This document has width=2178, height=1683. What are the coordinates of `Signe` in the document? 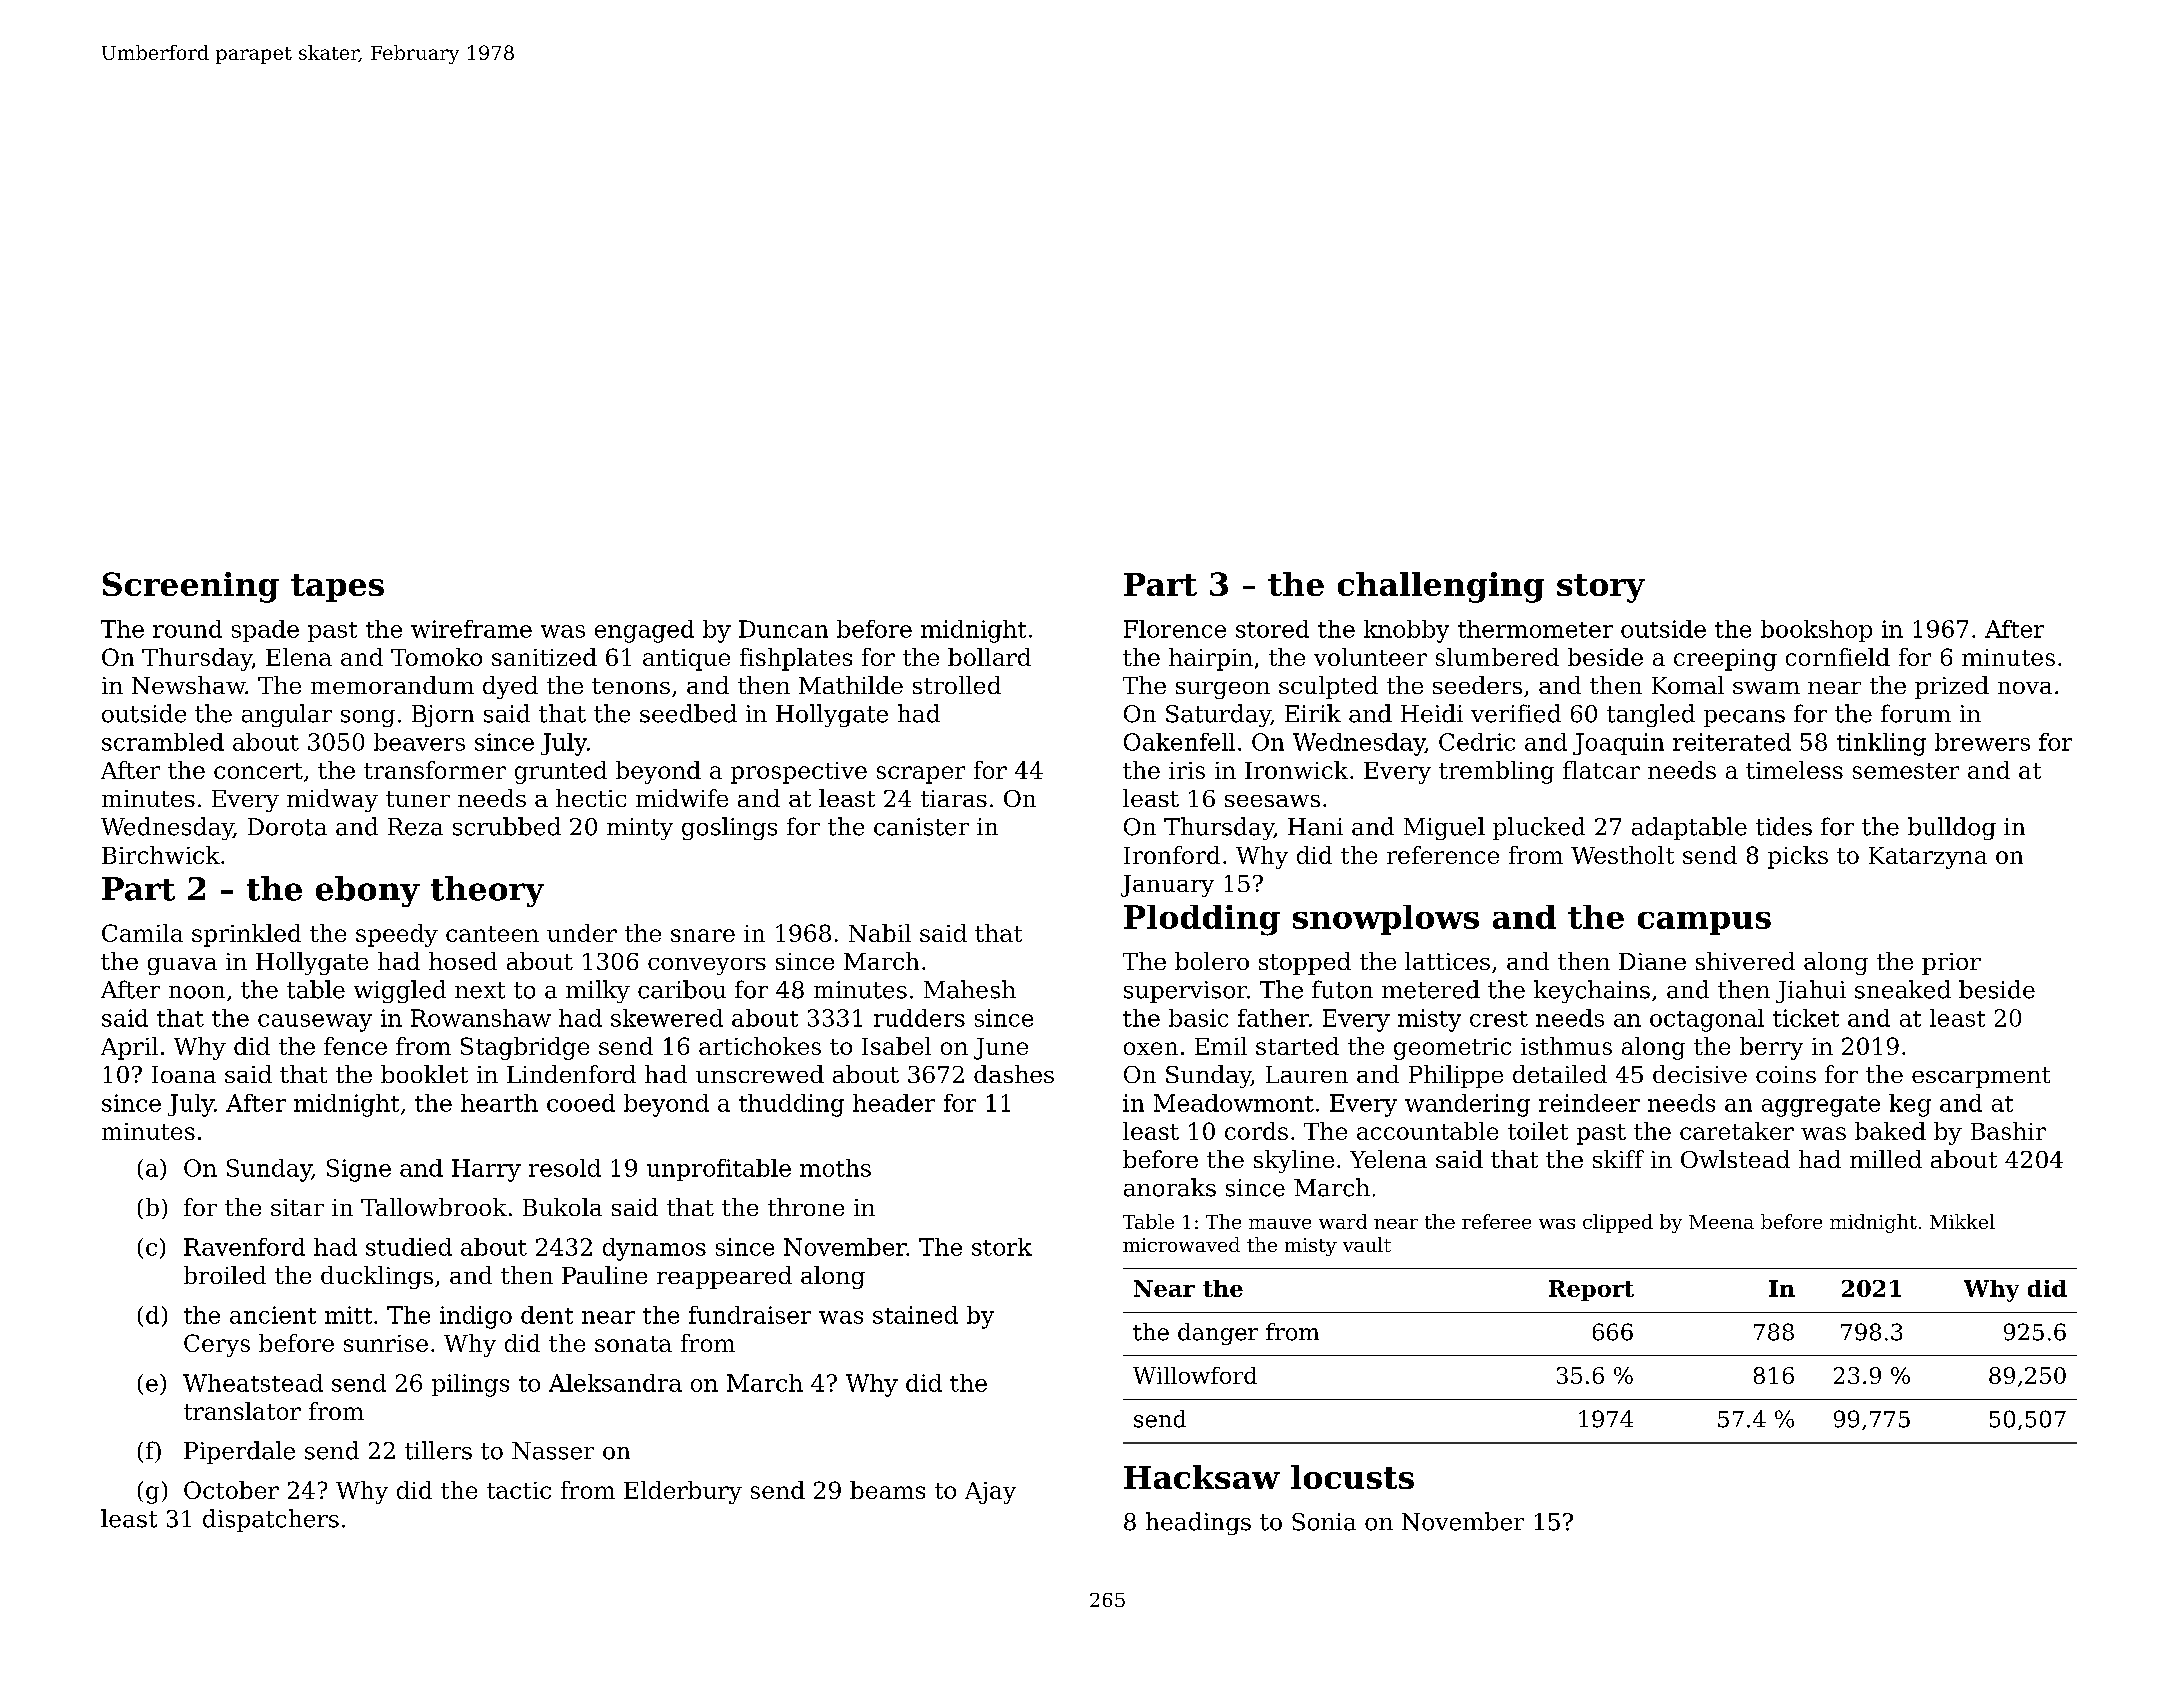 It's located at (359, 1170).
